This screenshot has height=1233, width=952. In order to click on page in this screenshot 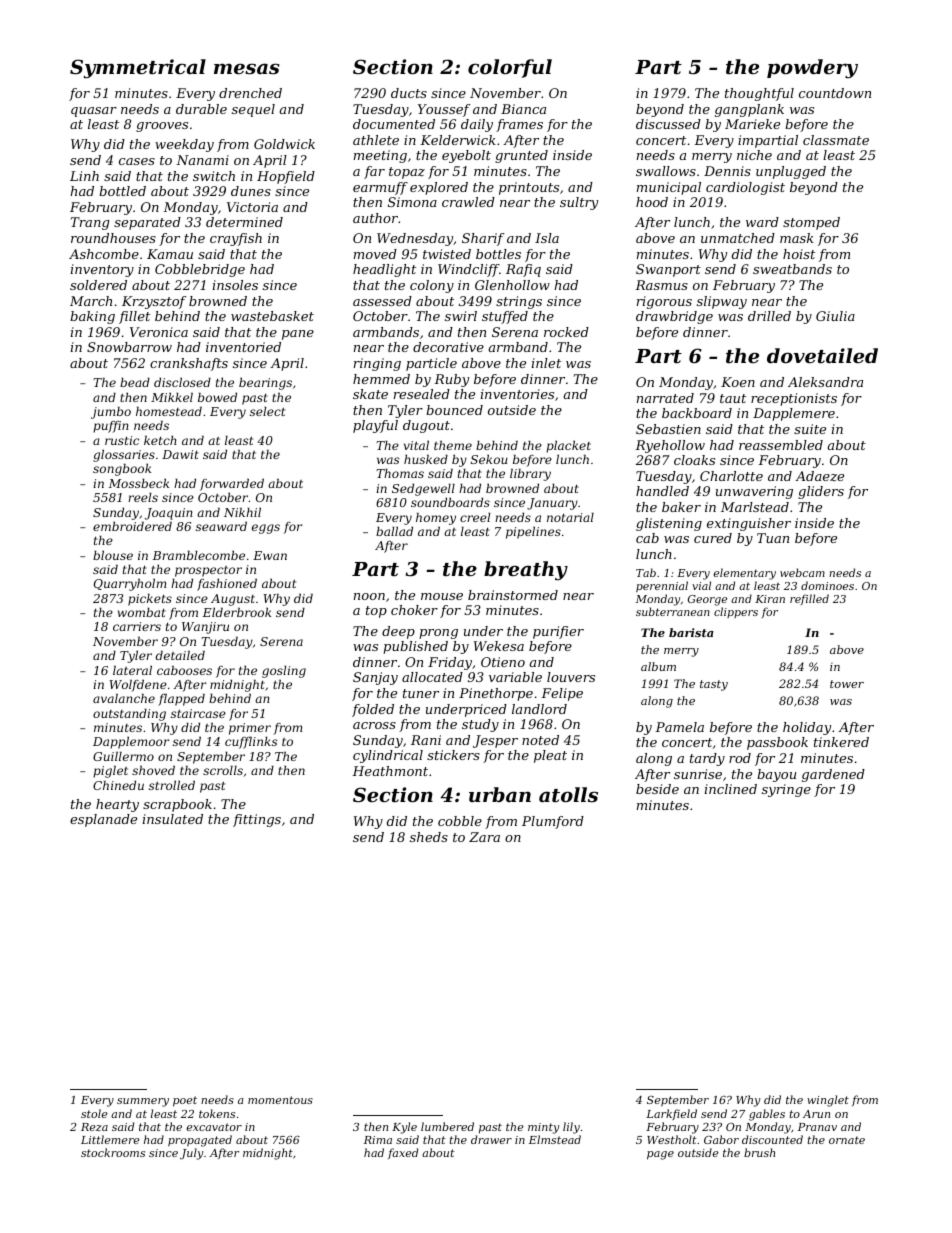, I will do `click(660, 1155)`.
